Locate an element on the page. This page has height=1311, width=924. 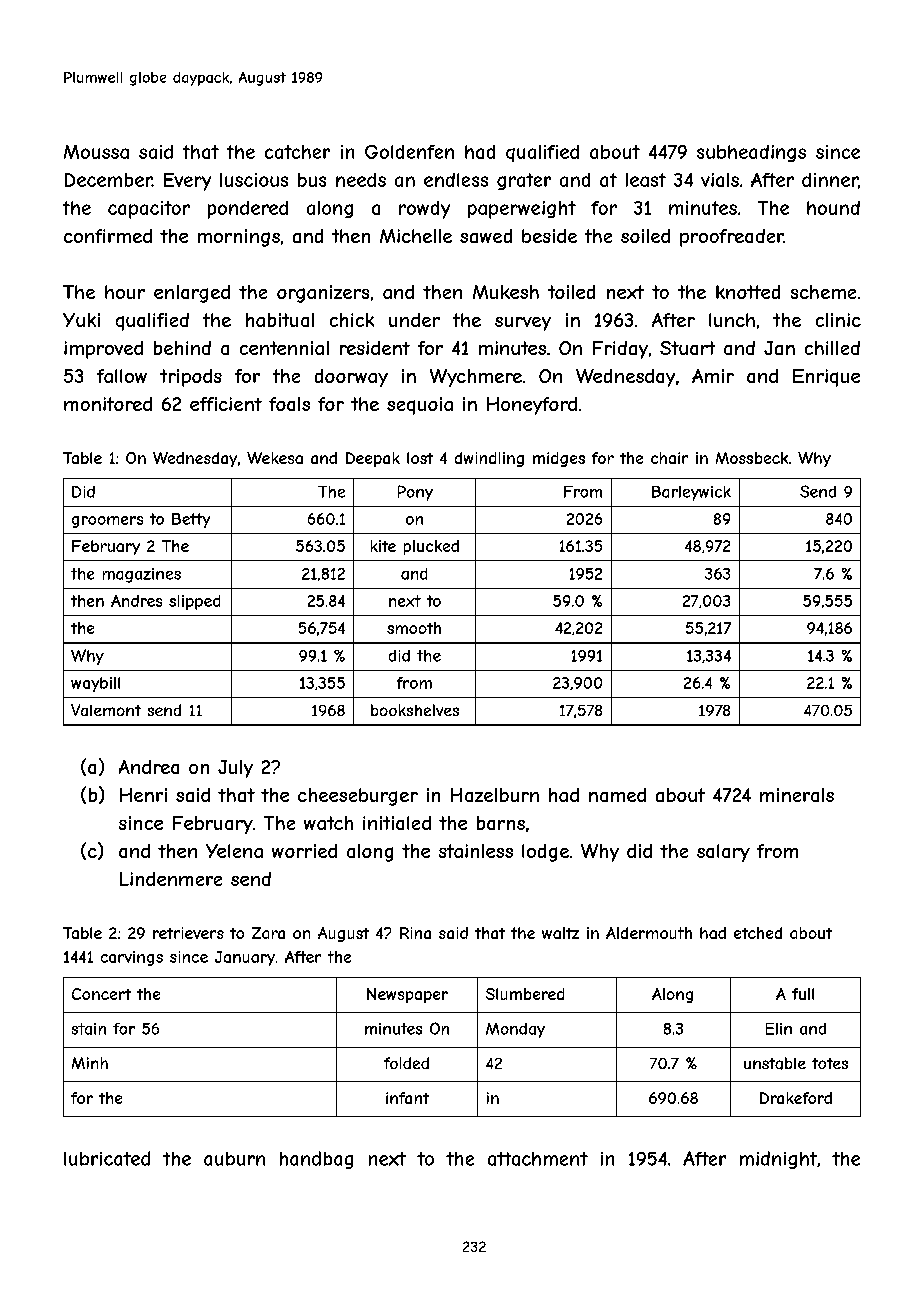
knotted is located at coordinates (748, 292).
